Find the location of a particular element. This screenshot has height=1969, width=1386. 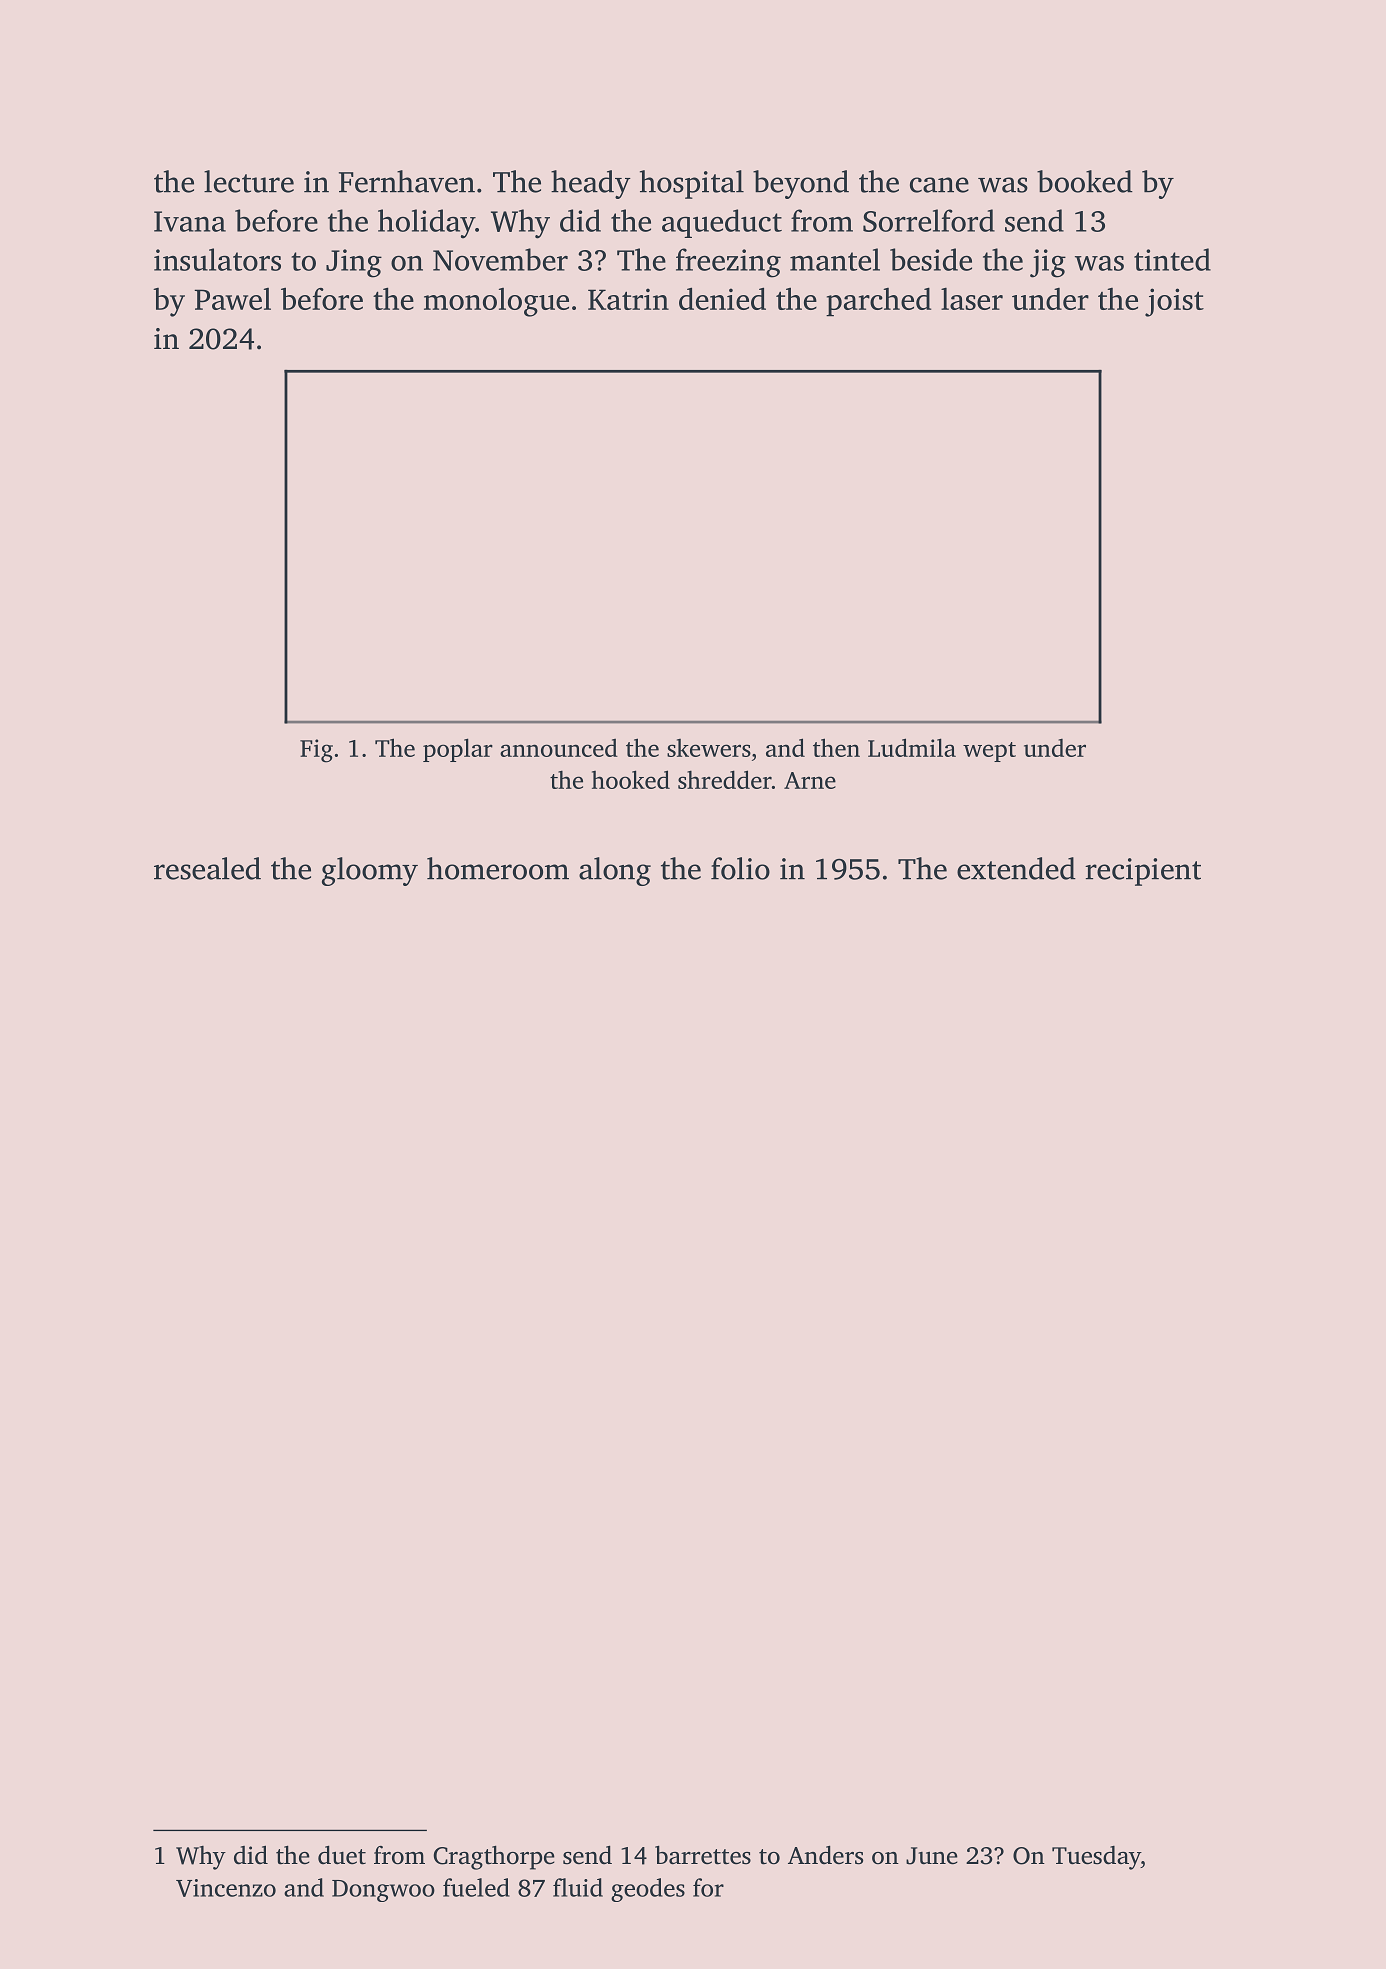

fueled is located at coordinates (476, 1887).
